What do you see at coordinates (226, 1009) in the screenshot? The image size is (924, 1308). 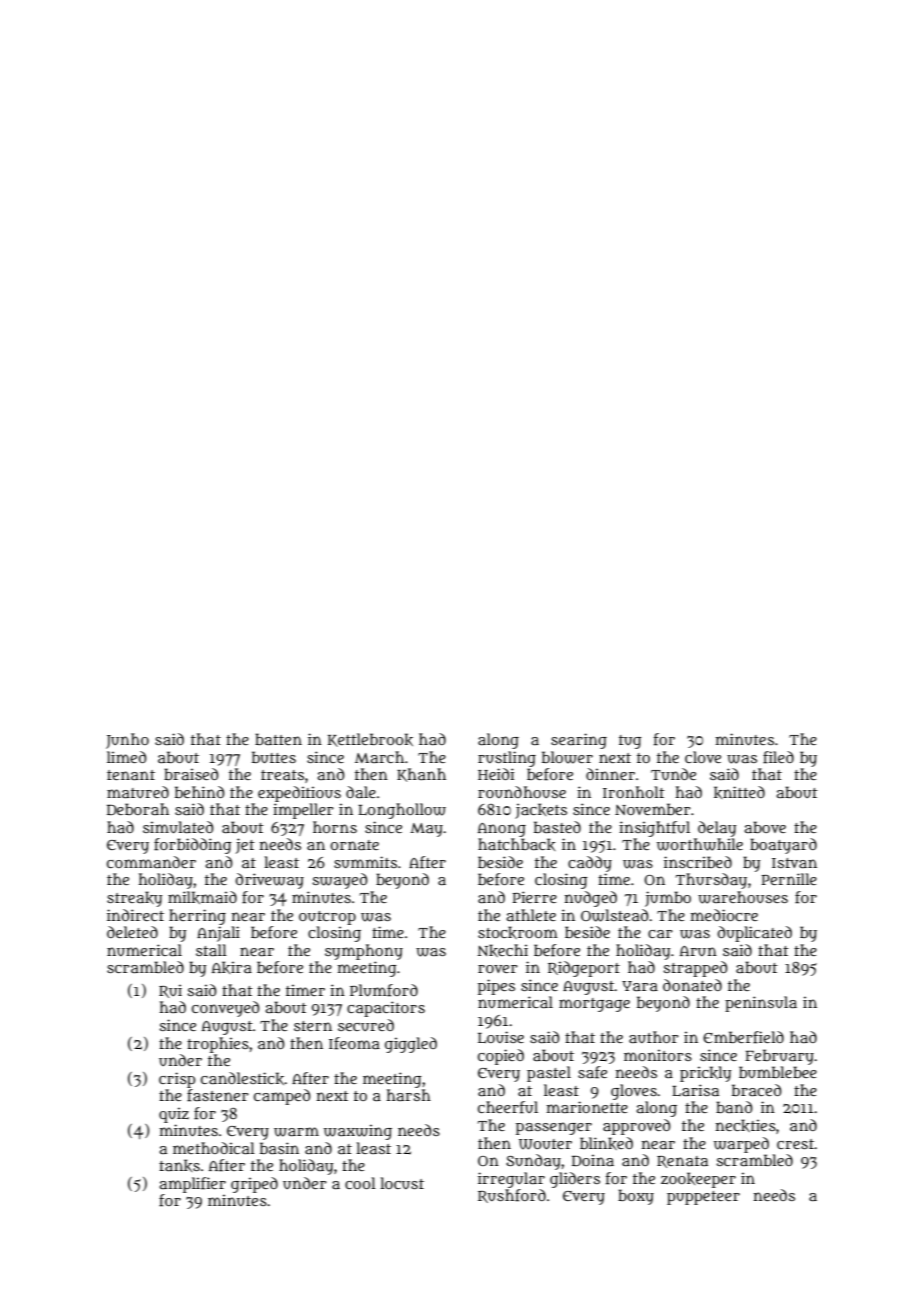 I see `conveyed` at bounding box center [226, 1009].
